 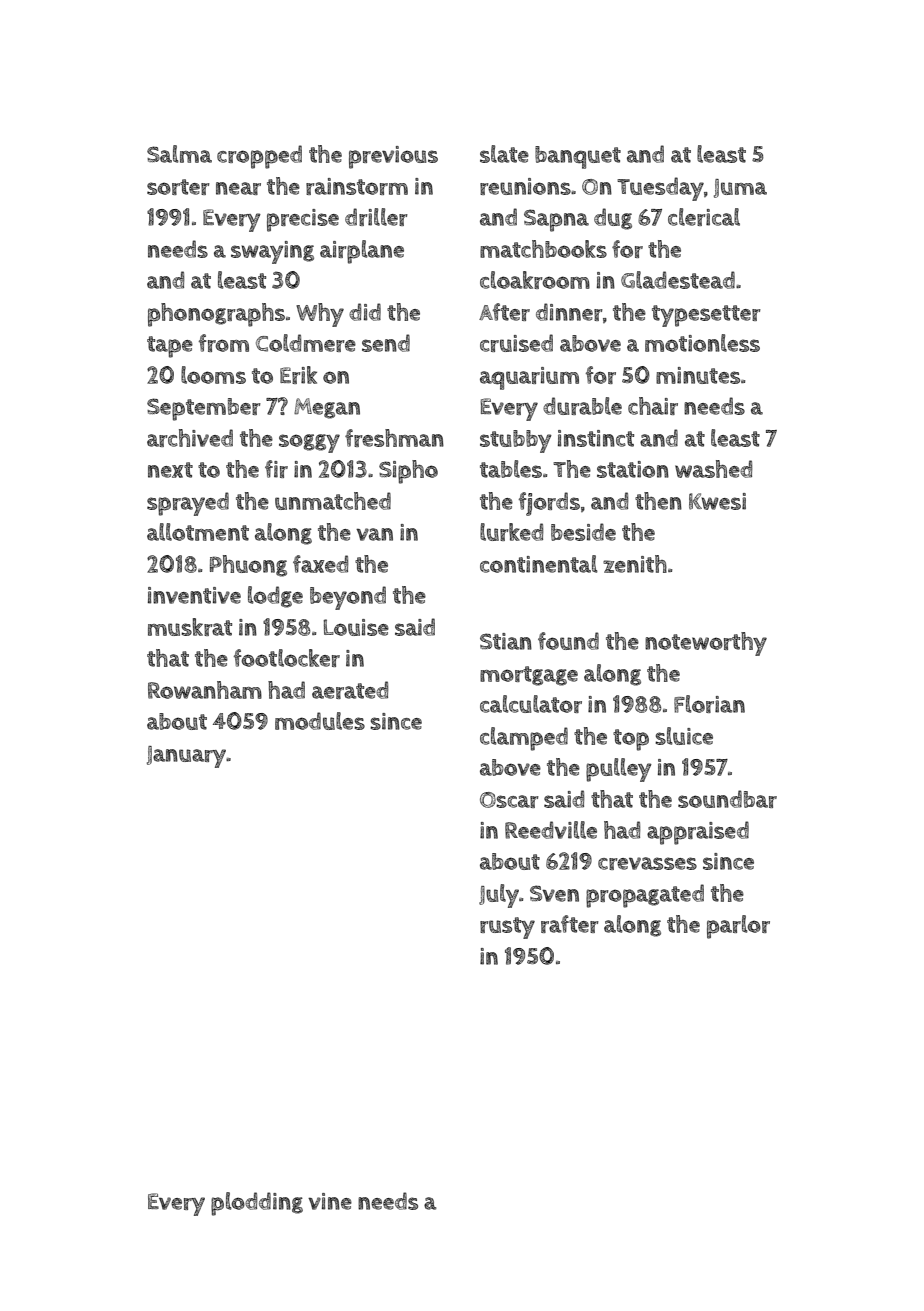 What do you see at coordinates (259, 157) in the document?
I see `cropped` at bounding box center [259, 157].
